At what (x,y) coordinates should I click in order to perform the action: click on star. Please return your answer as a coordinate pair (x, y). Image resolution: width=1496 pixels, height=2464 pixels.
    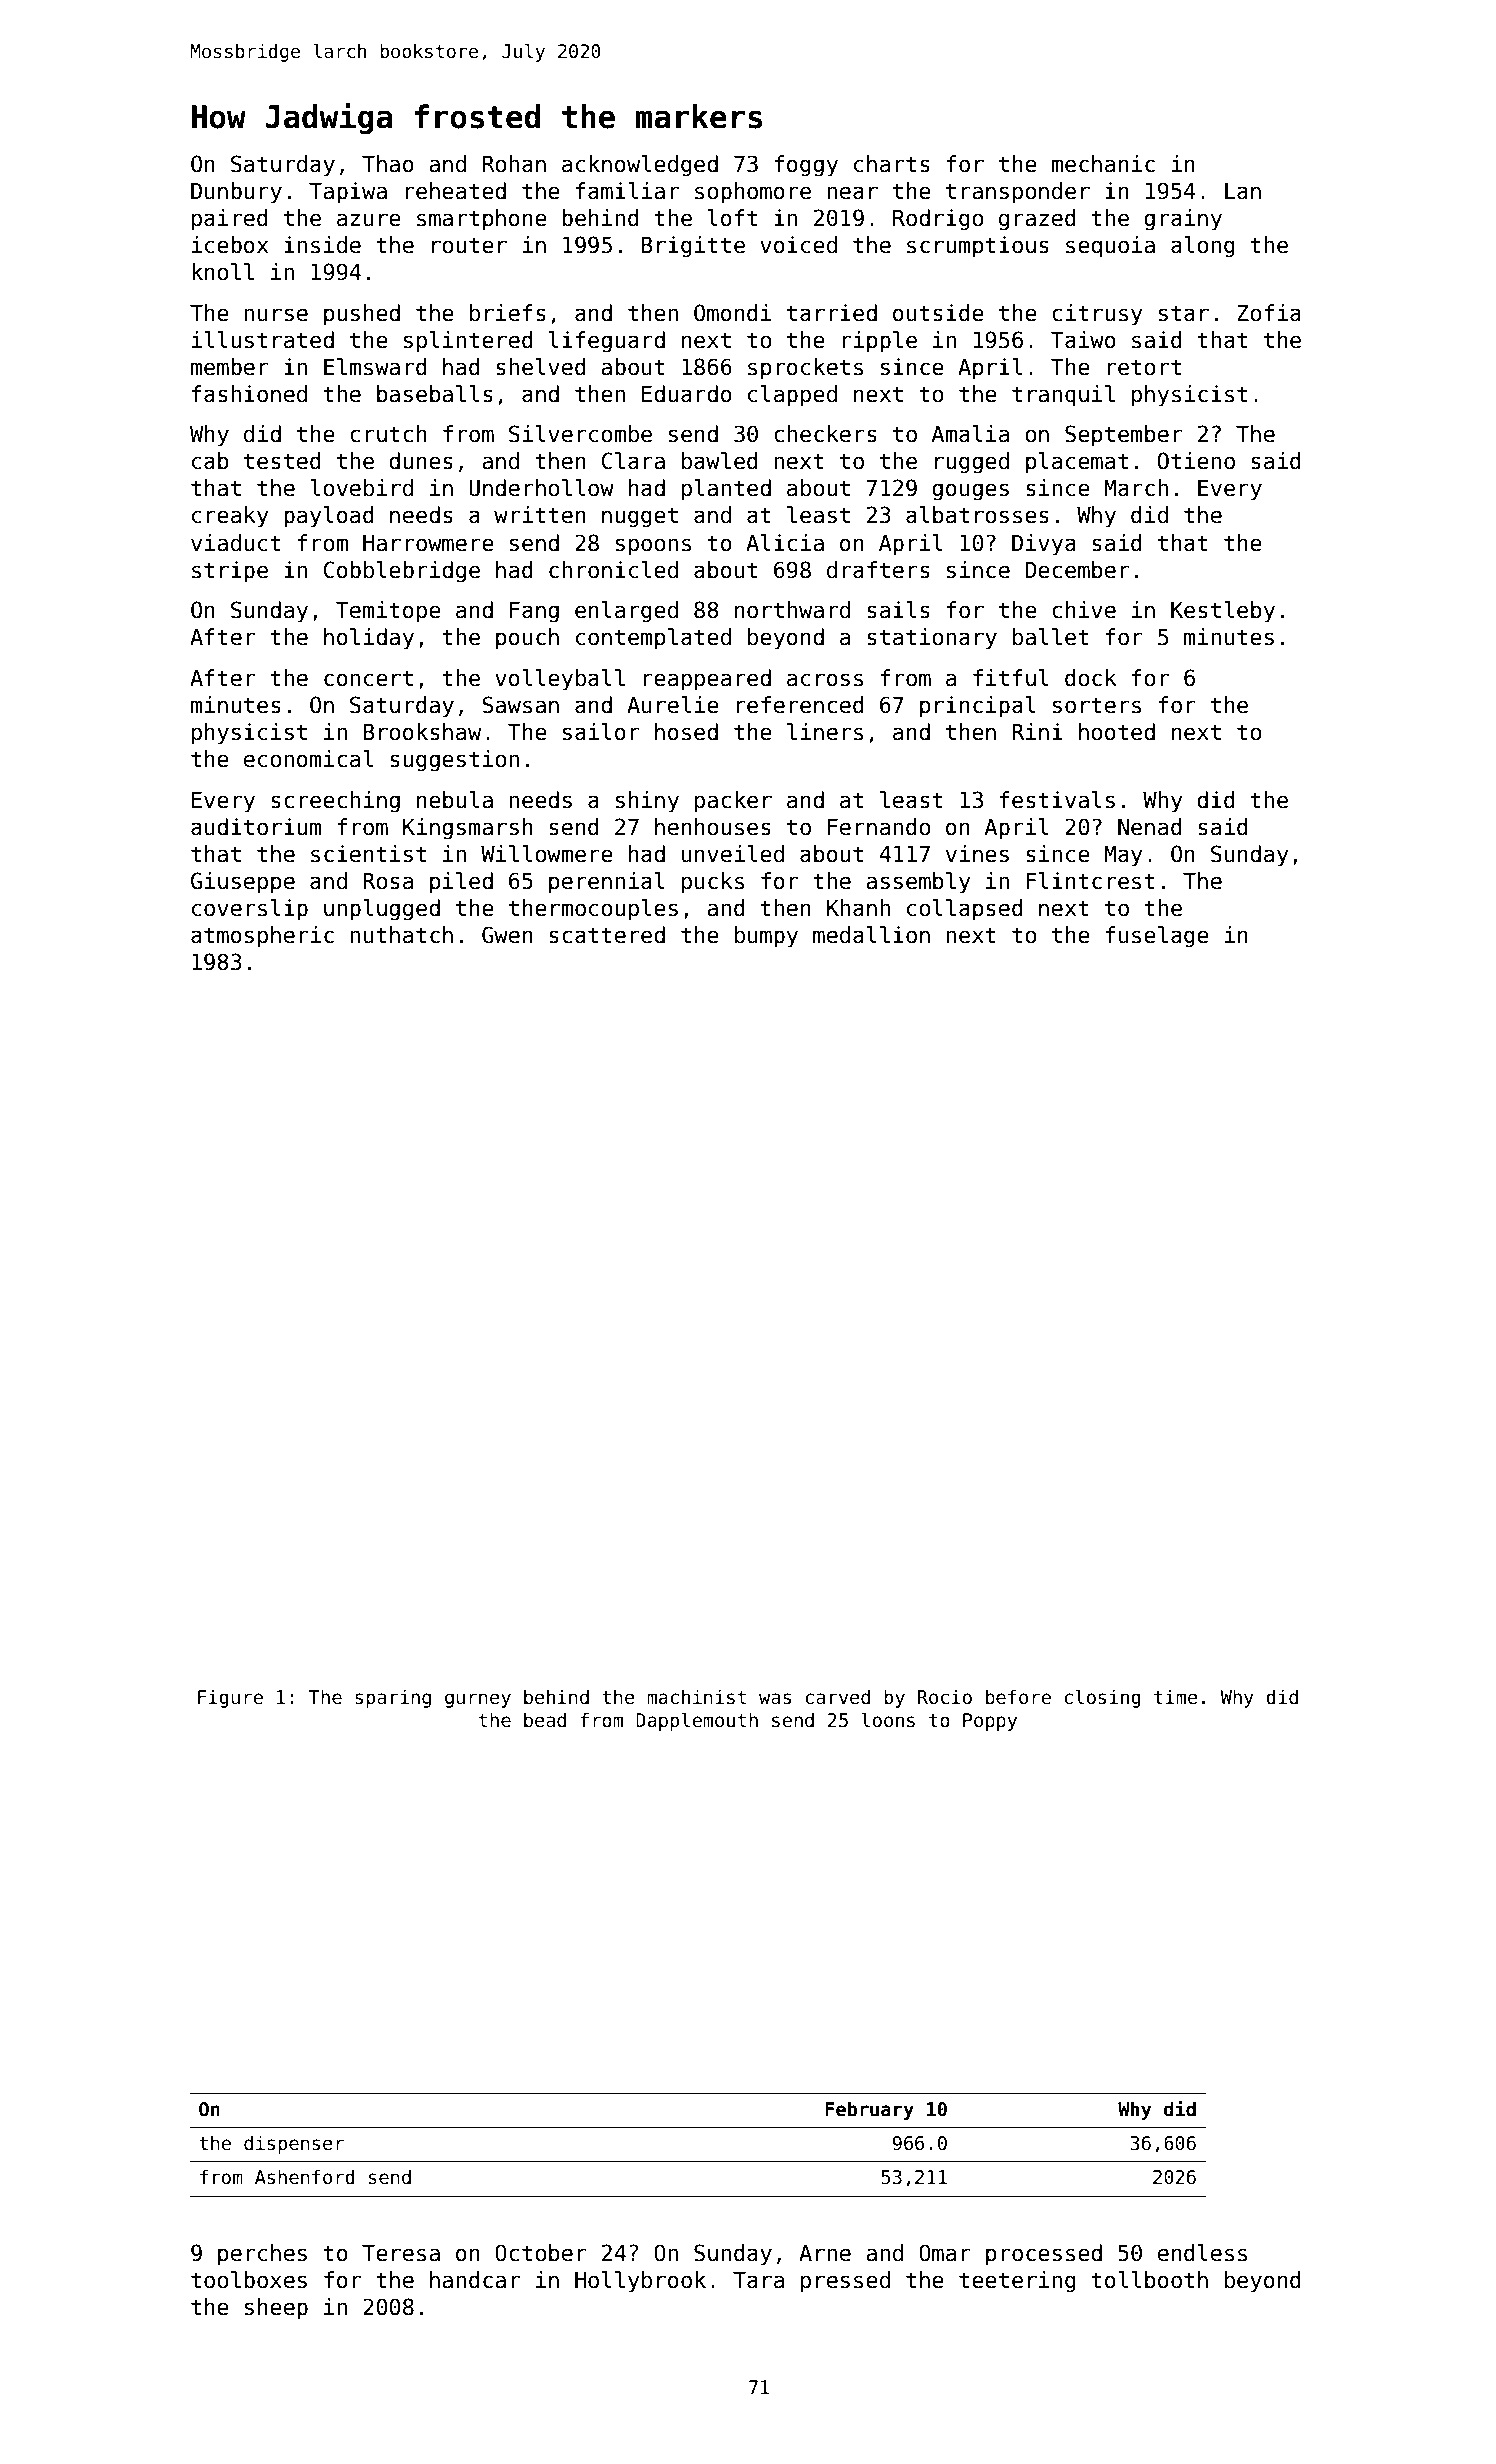
    Looking at the image, I should click on (1184, 313).
